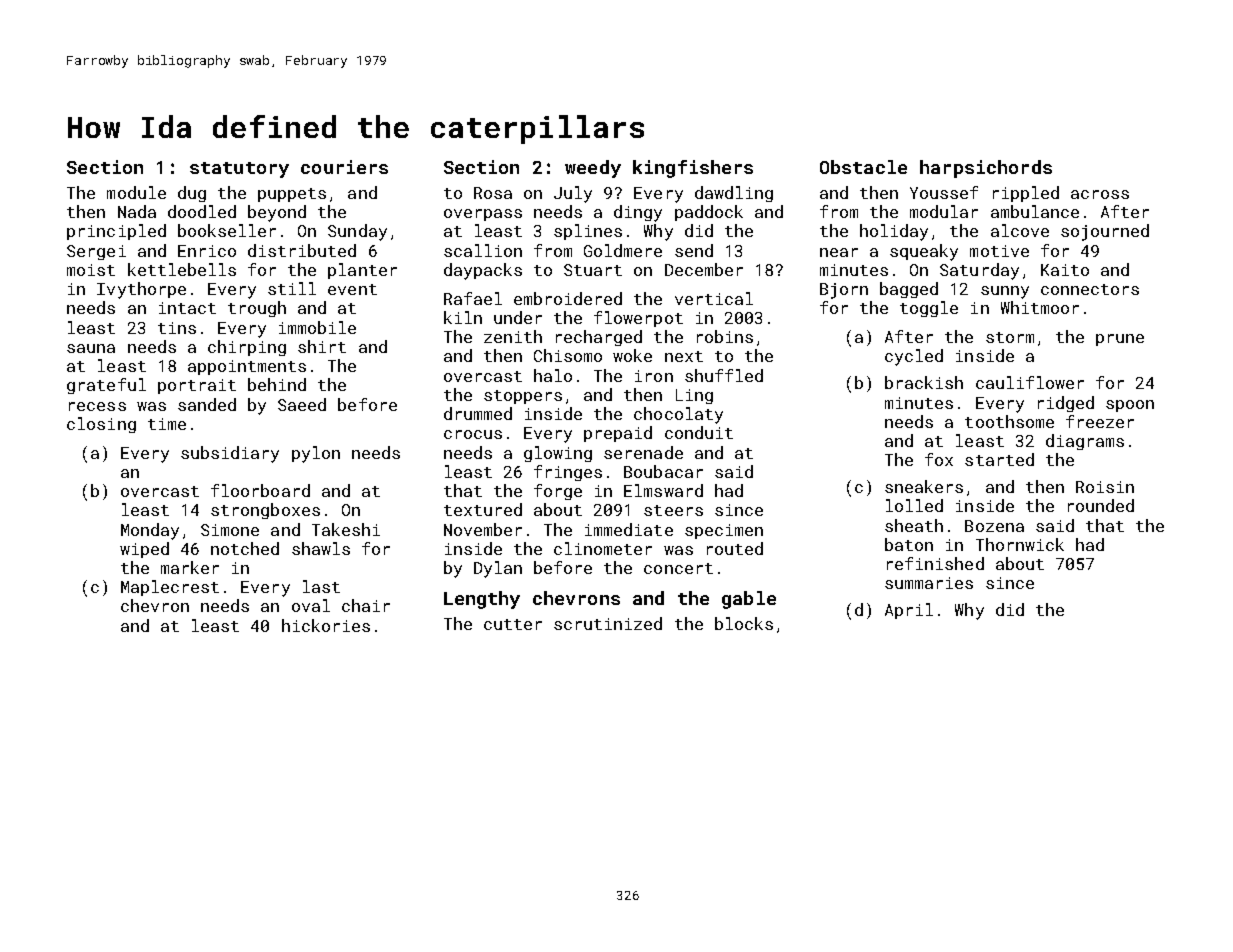 This page has height=952, width=1233. What do you see at coordinates (326, 625) in the page?
I see `hickories` at bounding box center [326, 625].
